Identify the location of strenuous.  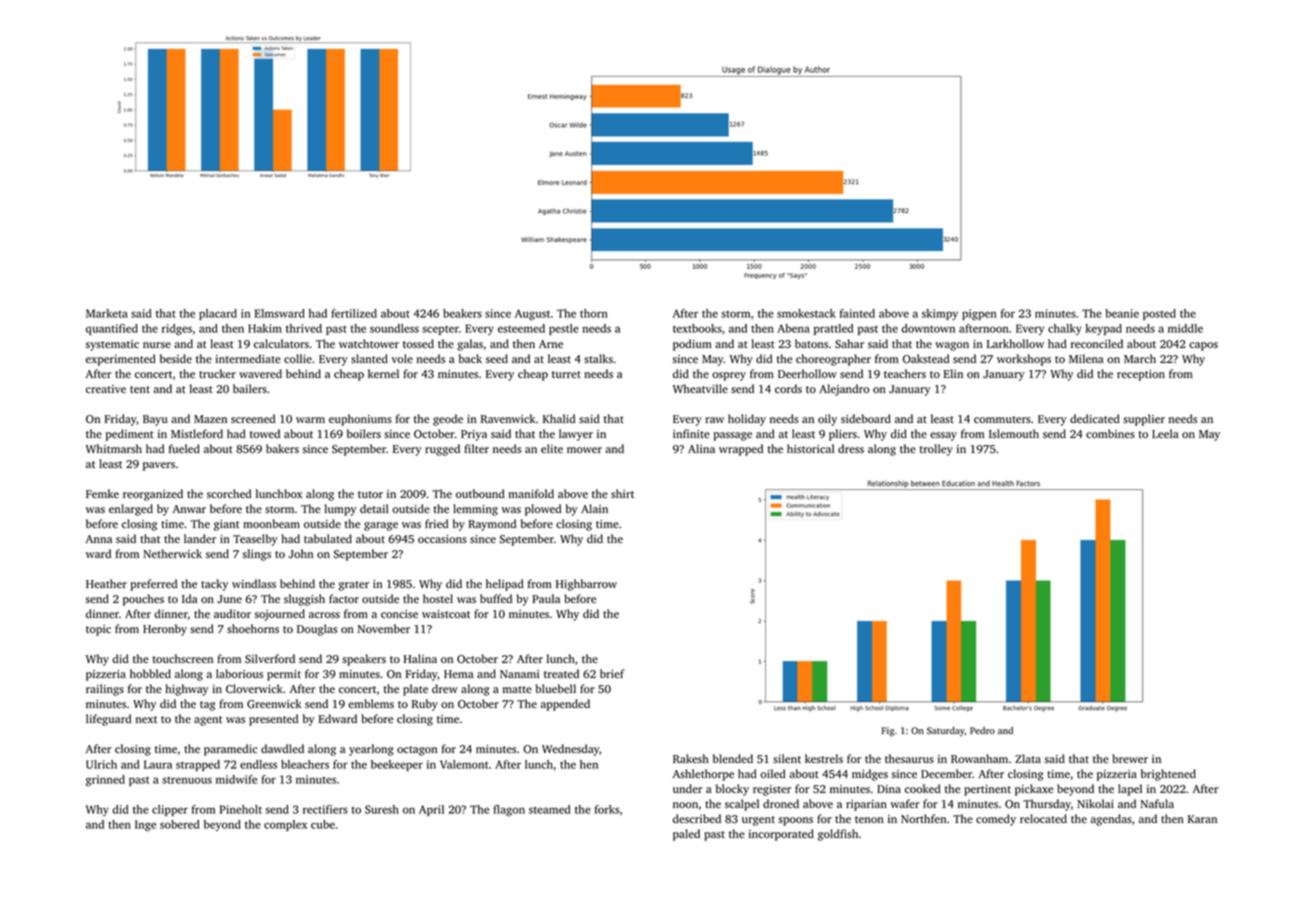
(187, 780).
